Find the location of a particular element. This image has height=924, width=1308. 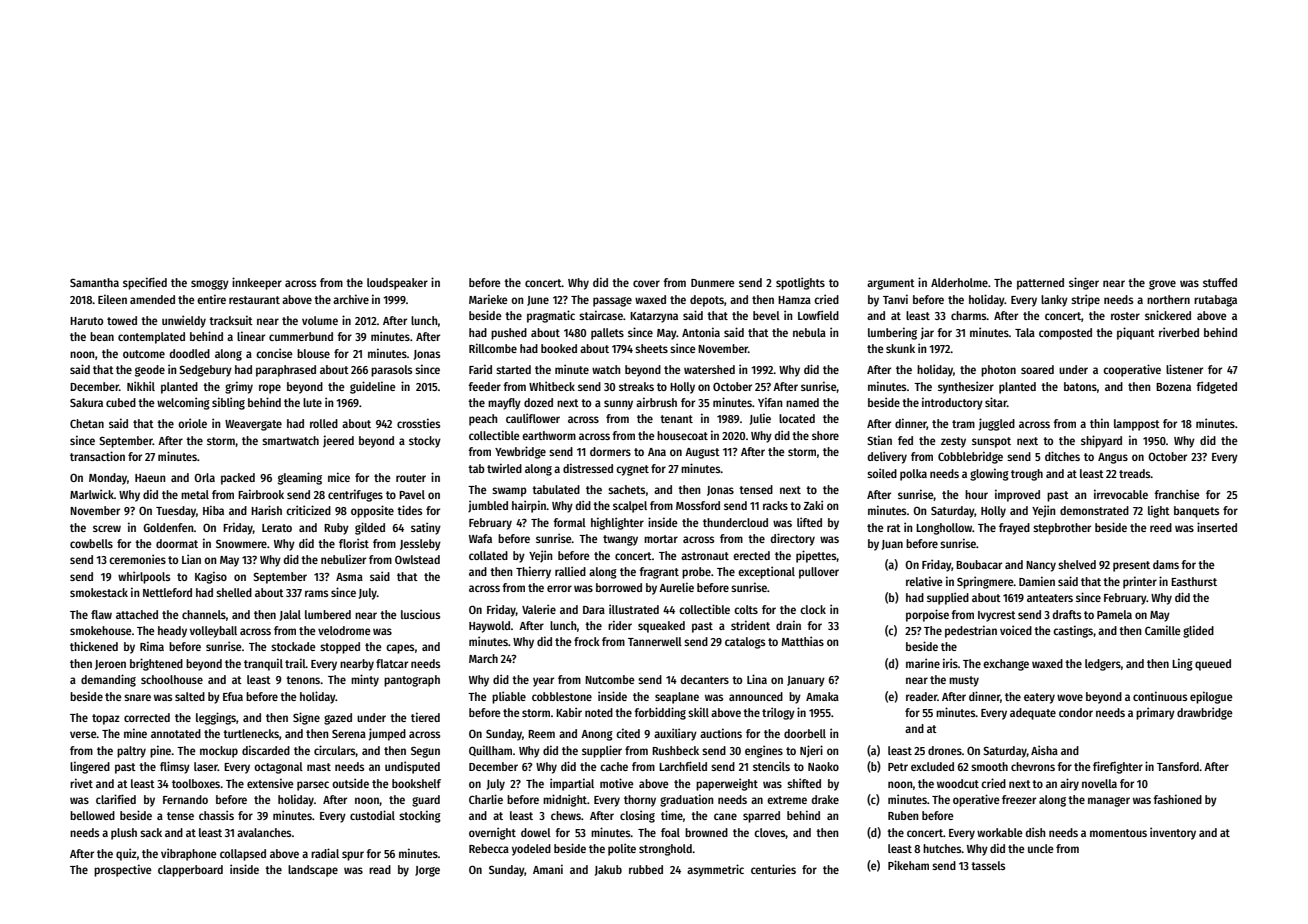

pliable is located at coordinates (509, 697).
